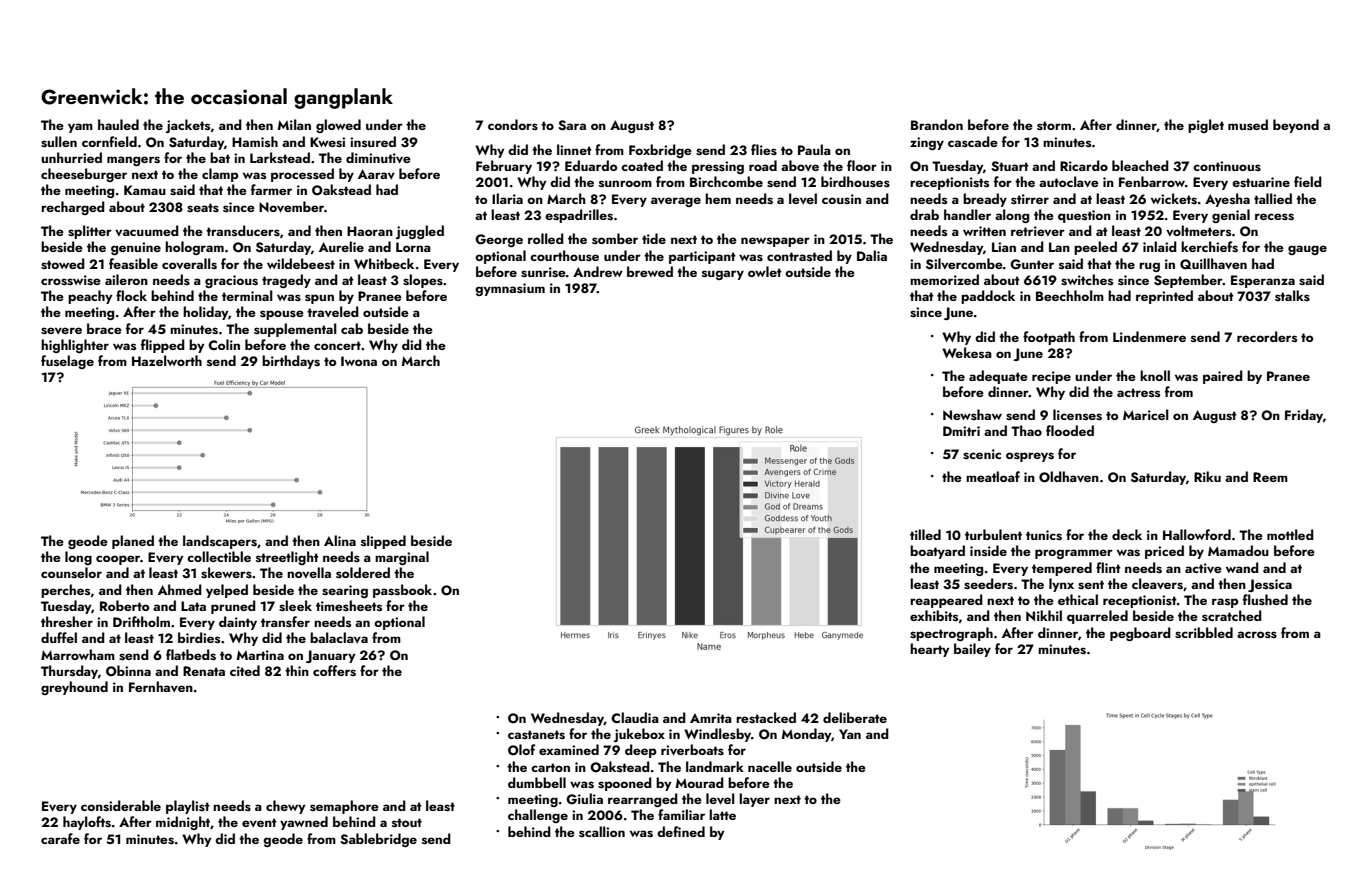  Describe the element at coordinates (1270, 585) in the image. I see `Jessica` at that location.
